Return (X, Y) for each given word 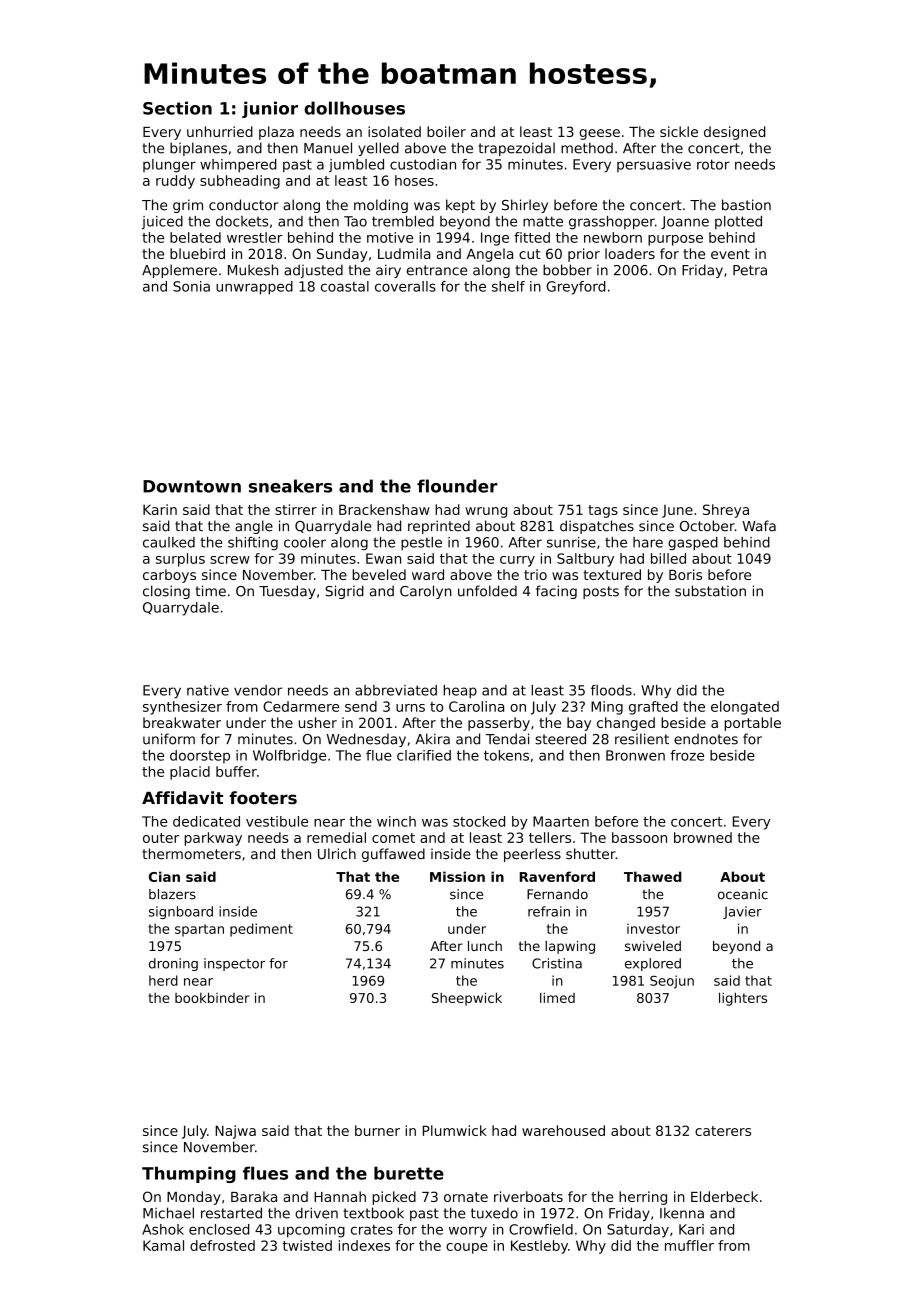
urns (410, 708)
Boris (685, 574)
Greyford (575, 288)
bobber (567, 270)
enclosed (219, 1229)
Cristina (557, 963)
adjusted (313, 271)
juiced (162, 223)
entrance (437, 270)
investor (653, 929)
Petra (750, 270)
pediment (261, 930)
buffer (236, 771)
